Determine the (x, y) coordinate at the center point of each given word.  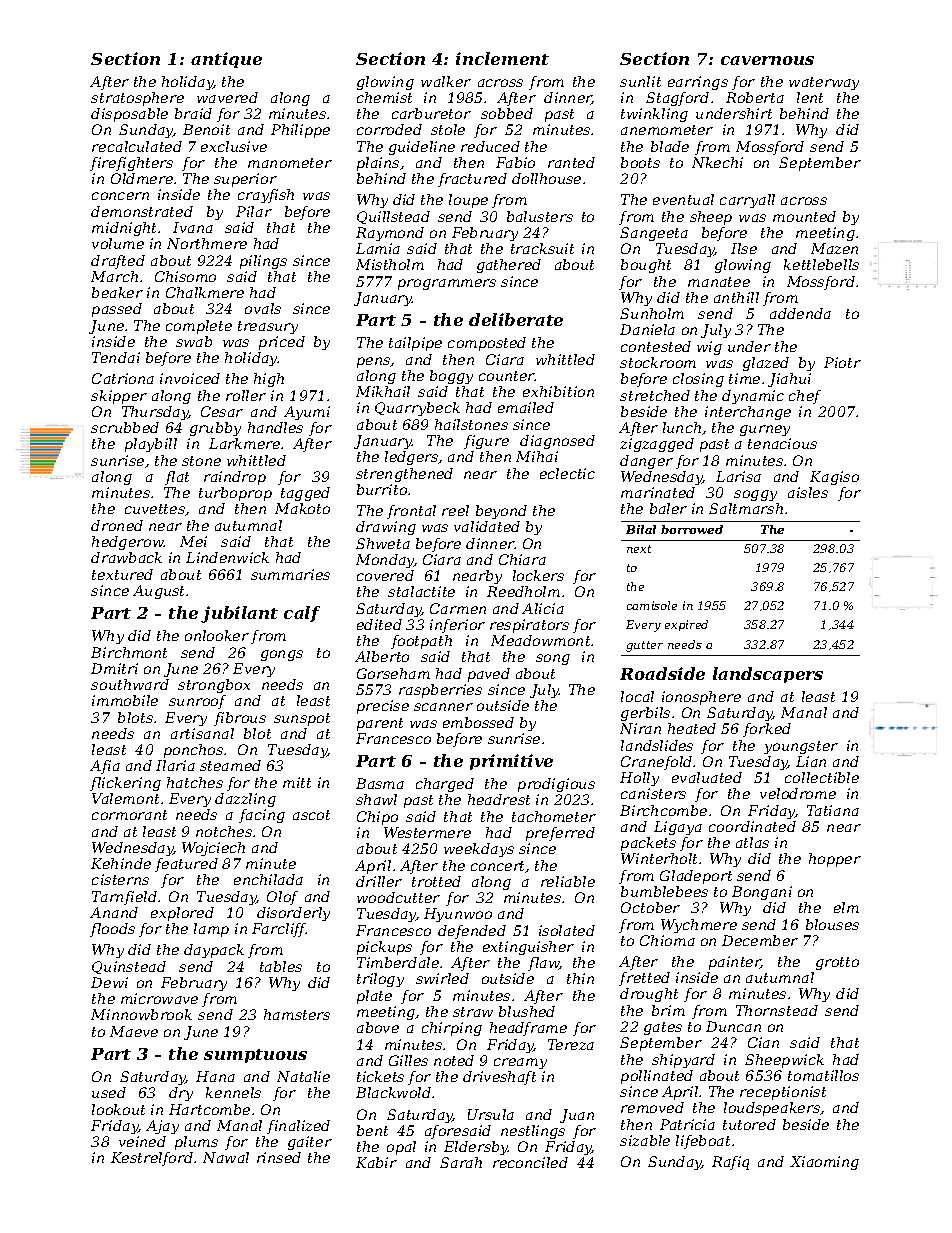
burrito (382, 489)
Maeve (134, 1031)
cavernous (767, 60)
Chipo (377, 818)
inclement (502, 58)
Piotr (842, 362)
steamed (230, 765)
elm (846, 907)
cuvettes (155, 509)
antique (226, 60)
